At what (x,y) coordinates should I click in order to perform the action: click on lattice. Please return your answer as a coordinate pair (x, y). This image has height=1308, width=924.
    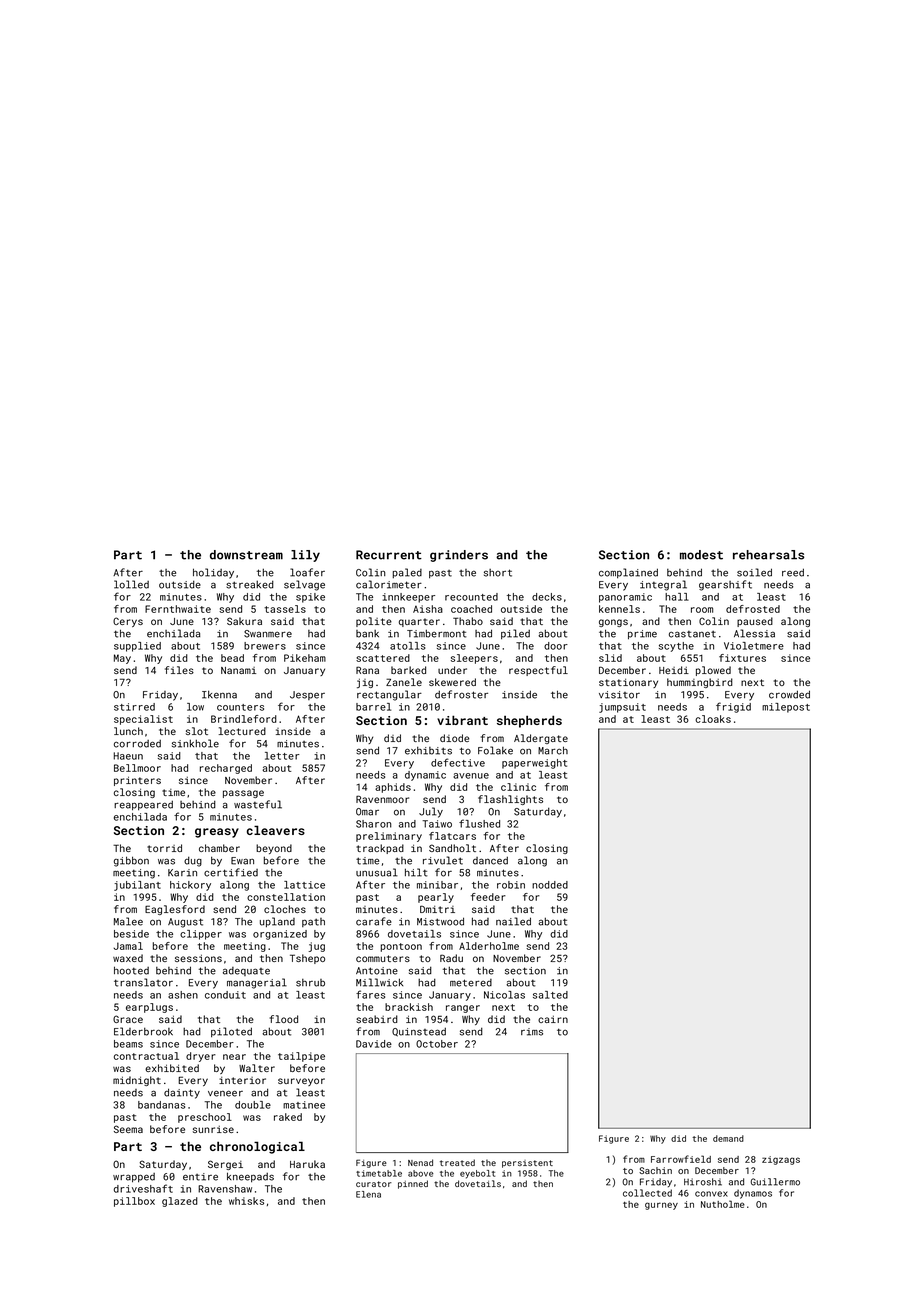
    Looking at the image, I should click on (304, 885).
